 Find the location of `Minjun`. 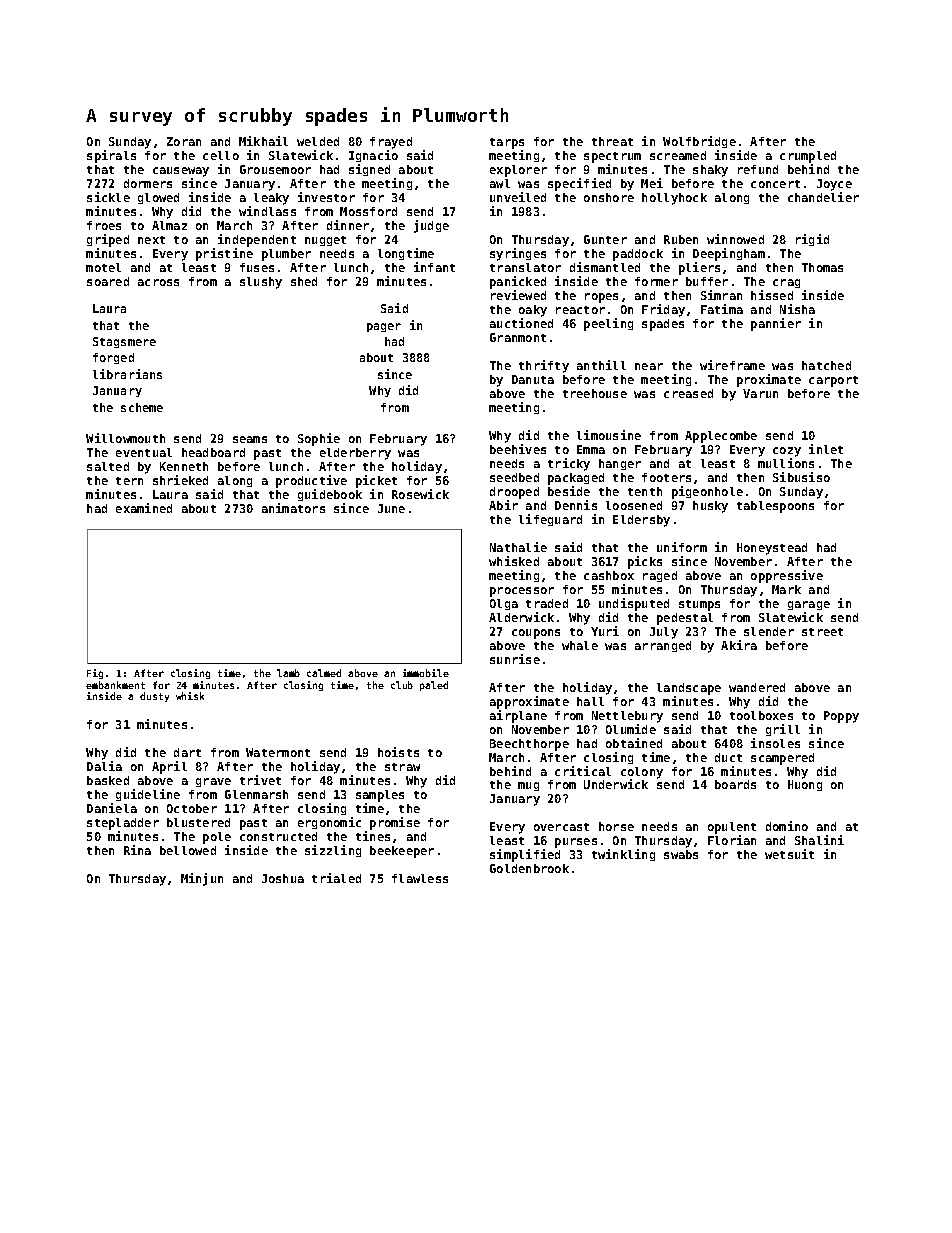

Minjun is located at coordinates (202, 879).
